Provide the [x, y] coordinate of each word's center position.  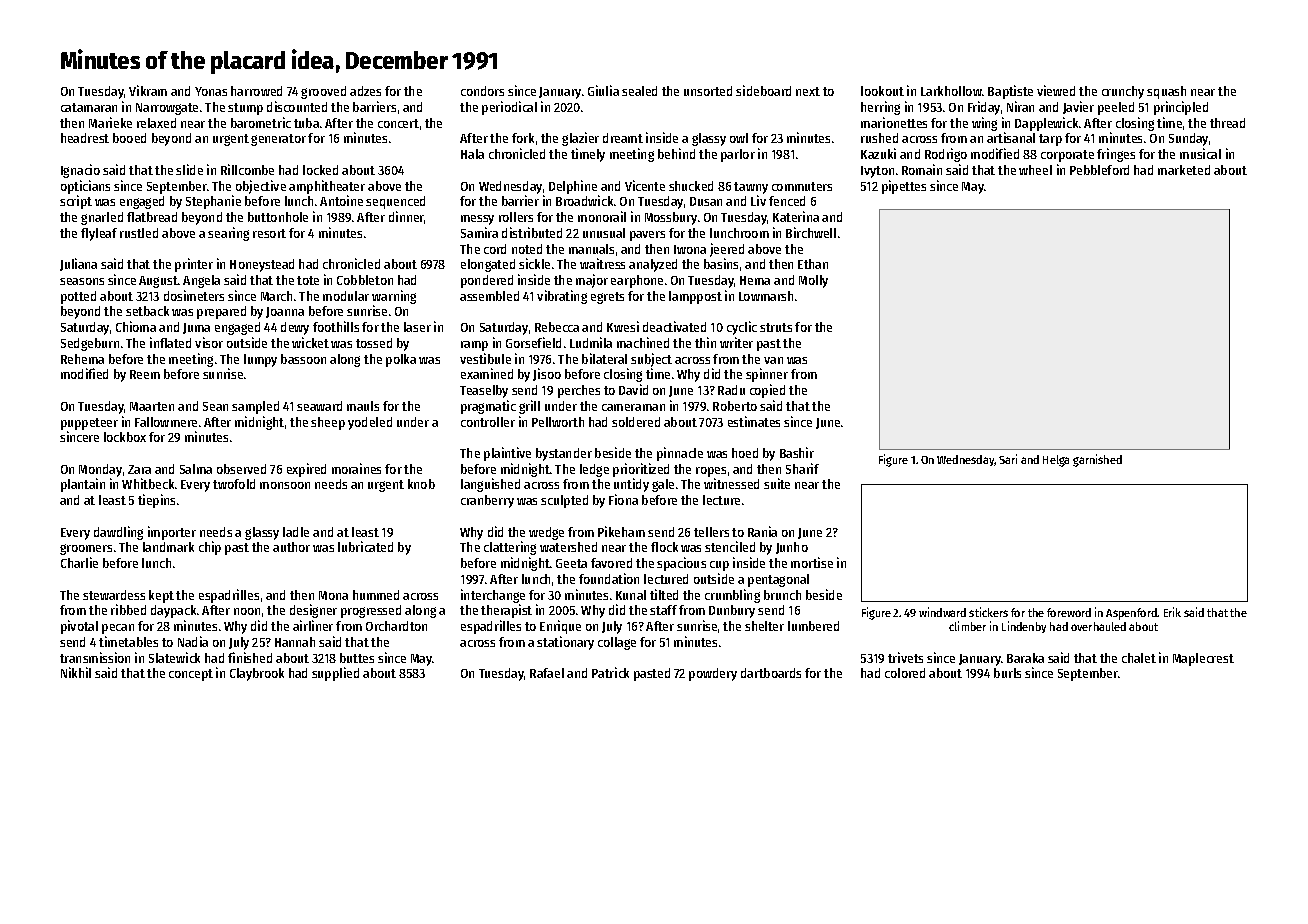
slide [189, 169]
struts [776, 327]
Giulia [603, 90]
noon [247, 611]
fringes [1116, 155]
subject [651, 360]
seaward [319, 406]
